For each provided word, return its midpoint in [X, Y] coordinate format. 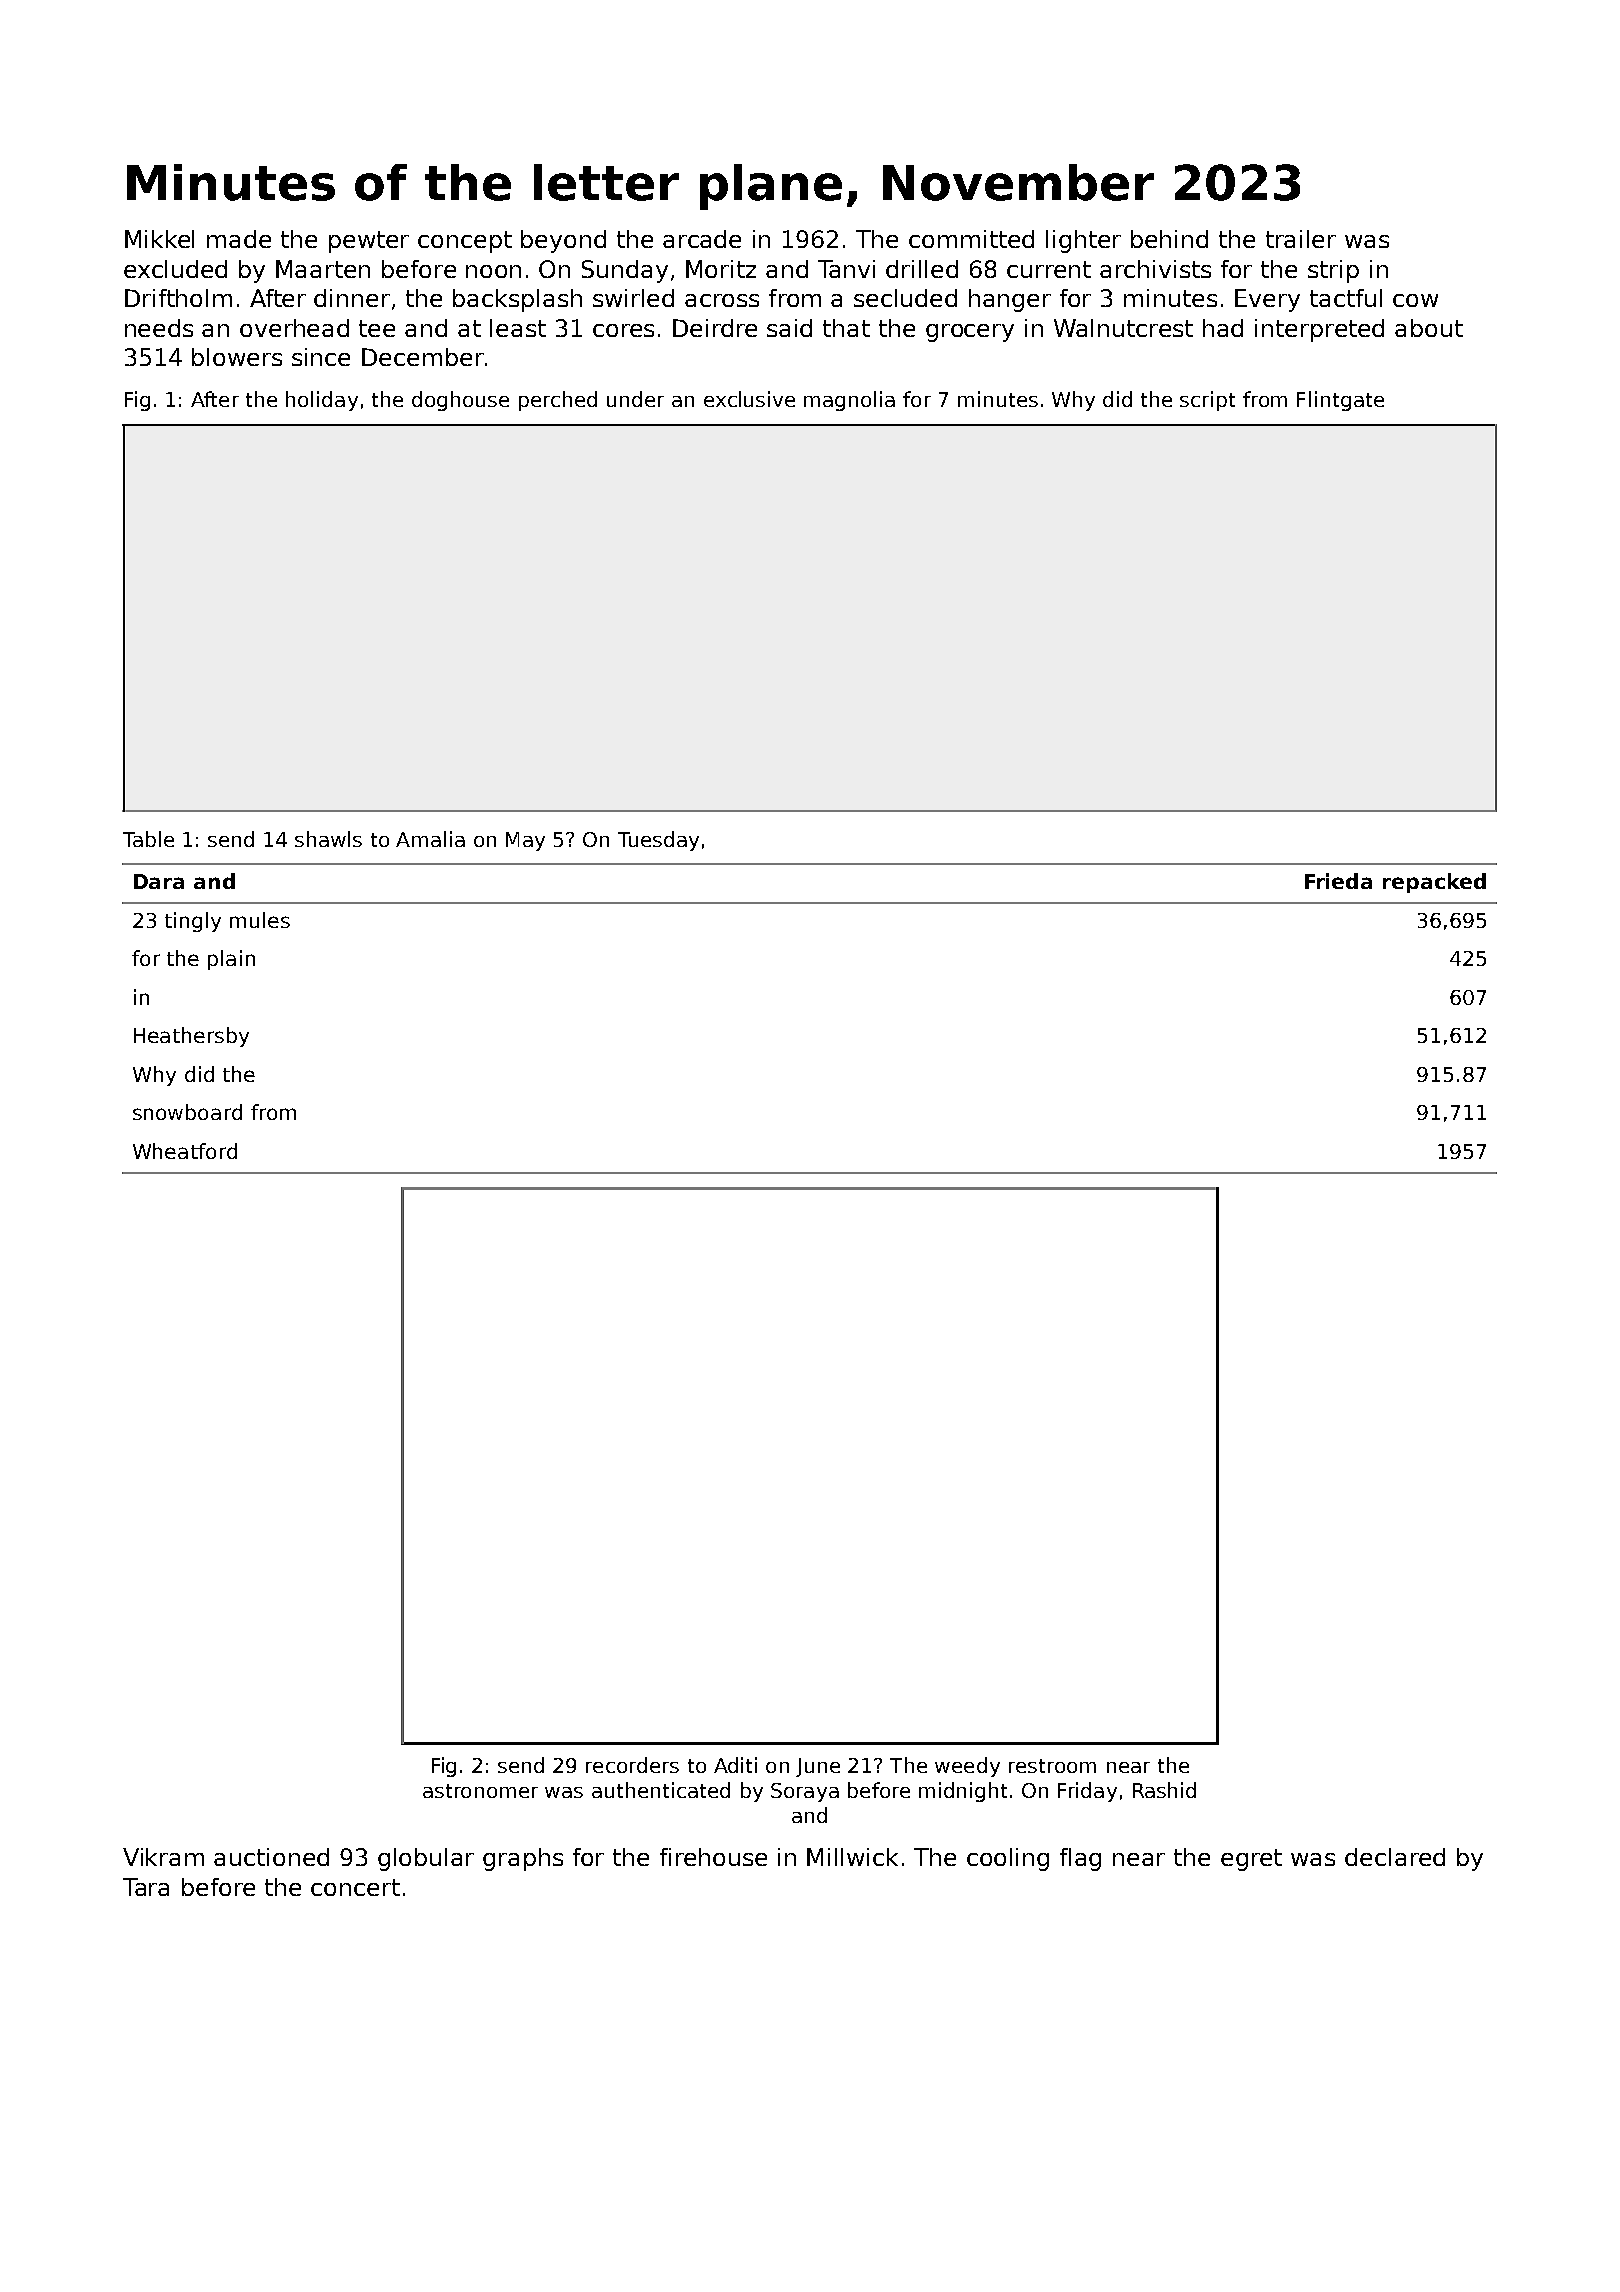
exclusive [749, 399]
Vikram [163, 1857]
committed [971, 239]
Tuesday [658, 841]
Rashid [1164, 1790]
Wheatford [185, 1151]
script [1207, 401]
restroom [1052, 1766]
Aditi [735, 1765]
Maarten [323, 269]
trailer [1301, 239]
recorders [632, 1765]
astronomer [480, 1791]
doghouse [460, 401]
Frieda [1338, 881]
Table [148, 839]
